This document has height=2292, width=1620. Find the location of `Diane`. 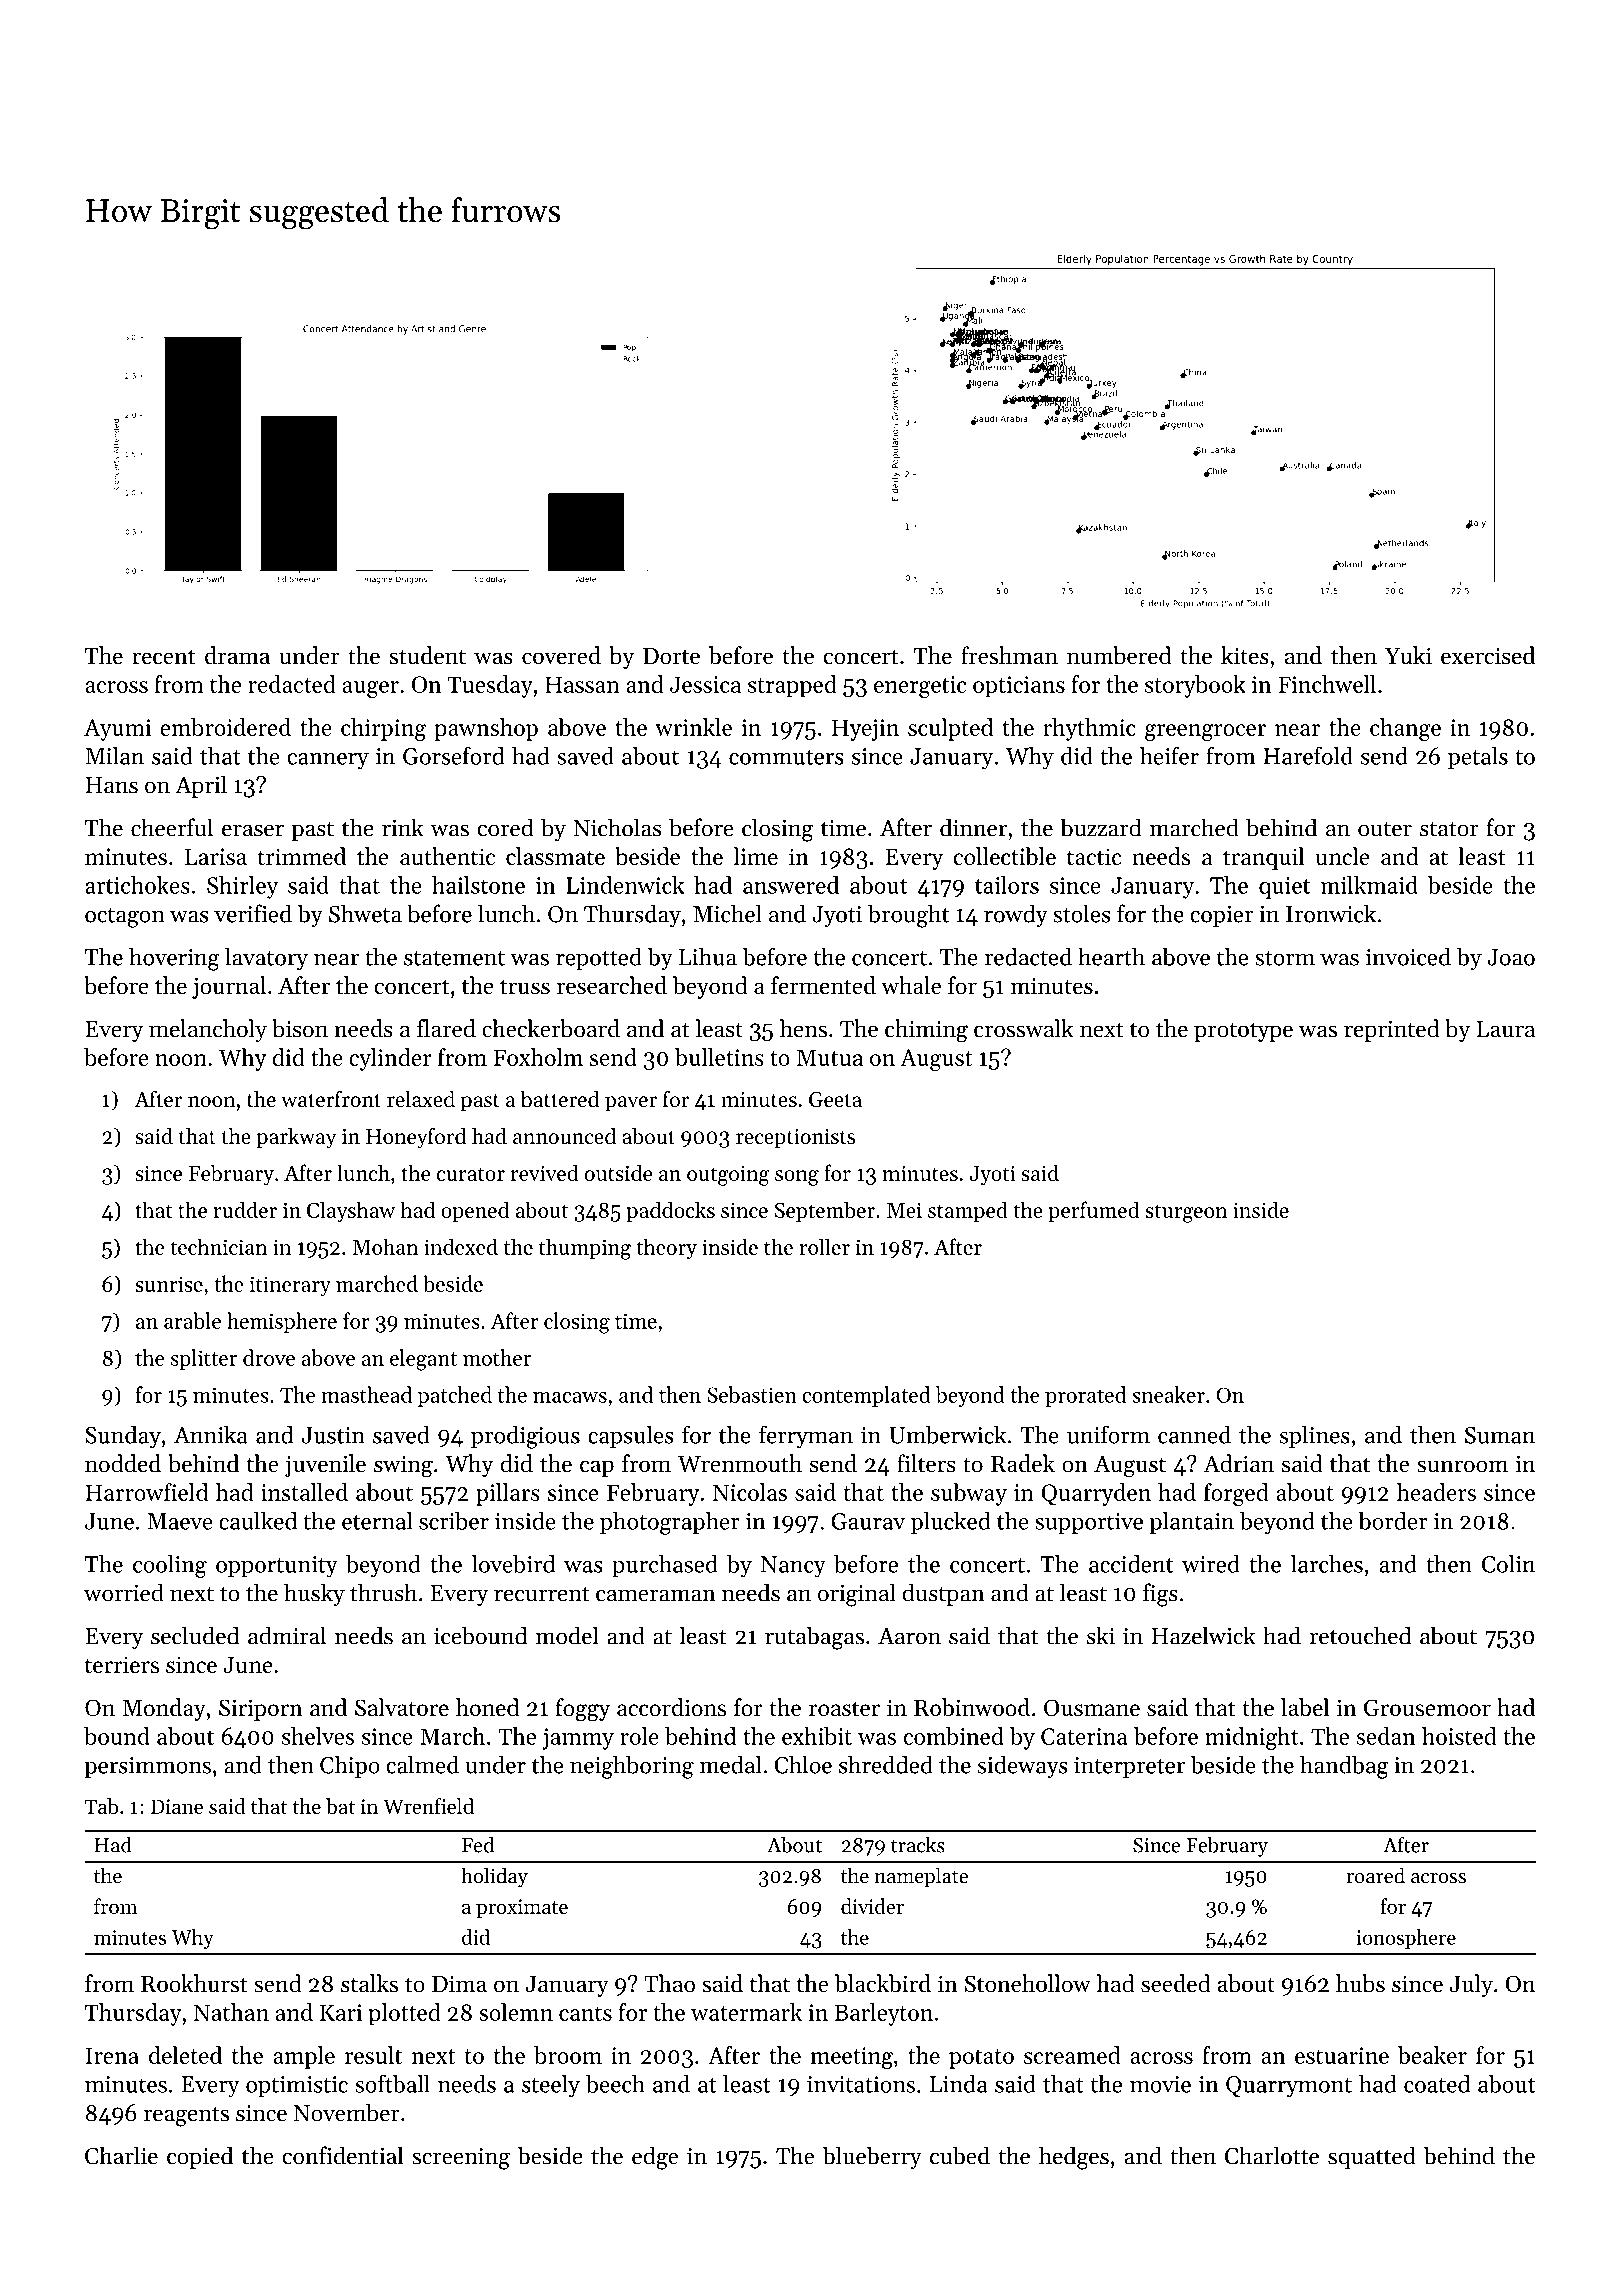

Diane is located at coordinates (177, 1806).
